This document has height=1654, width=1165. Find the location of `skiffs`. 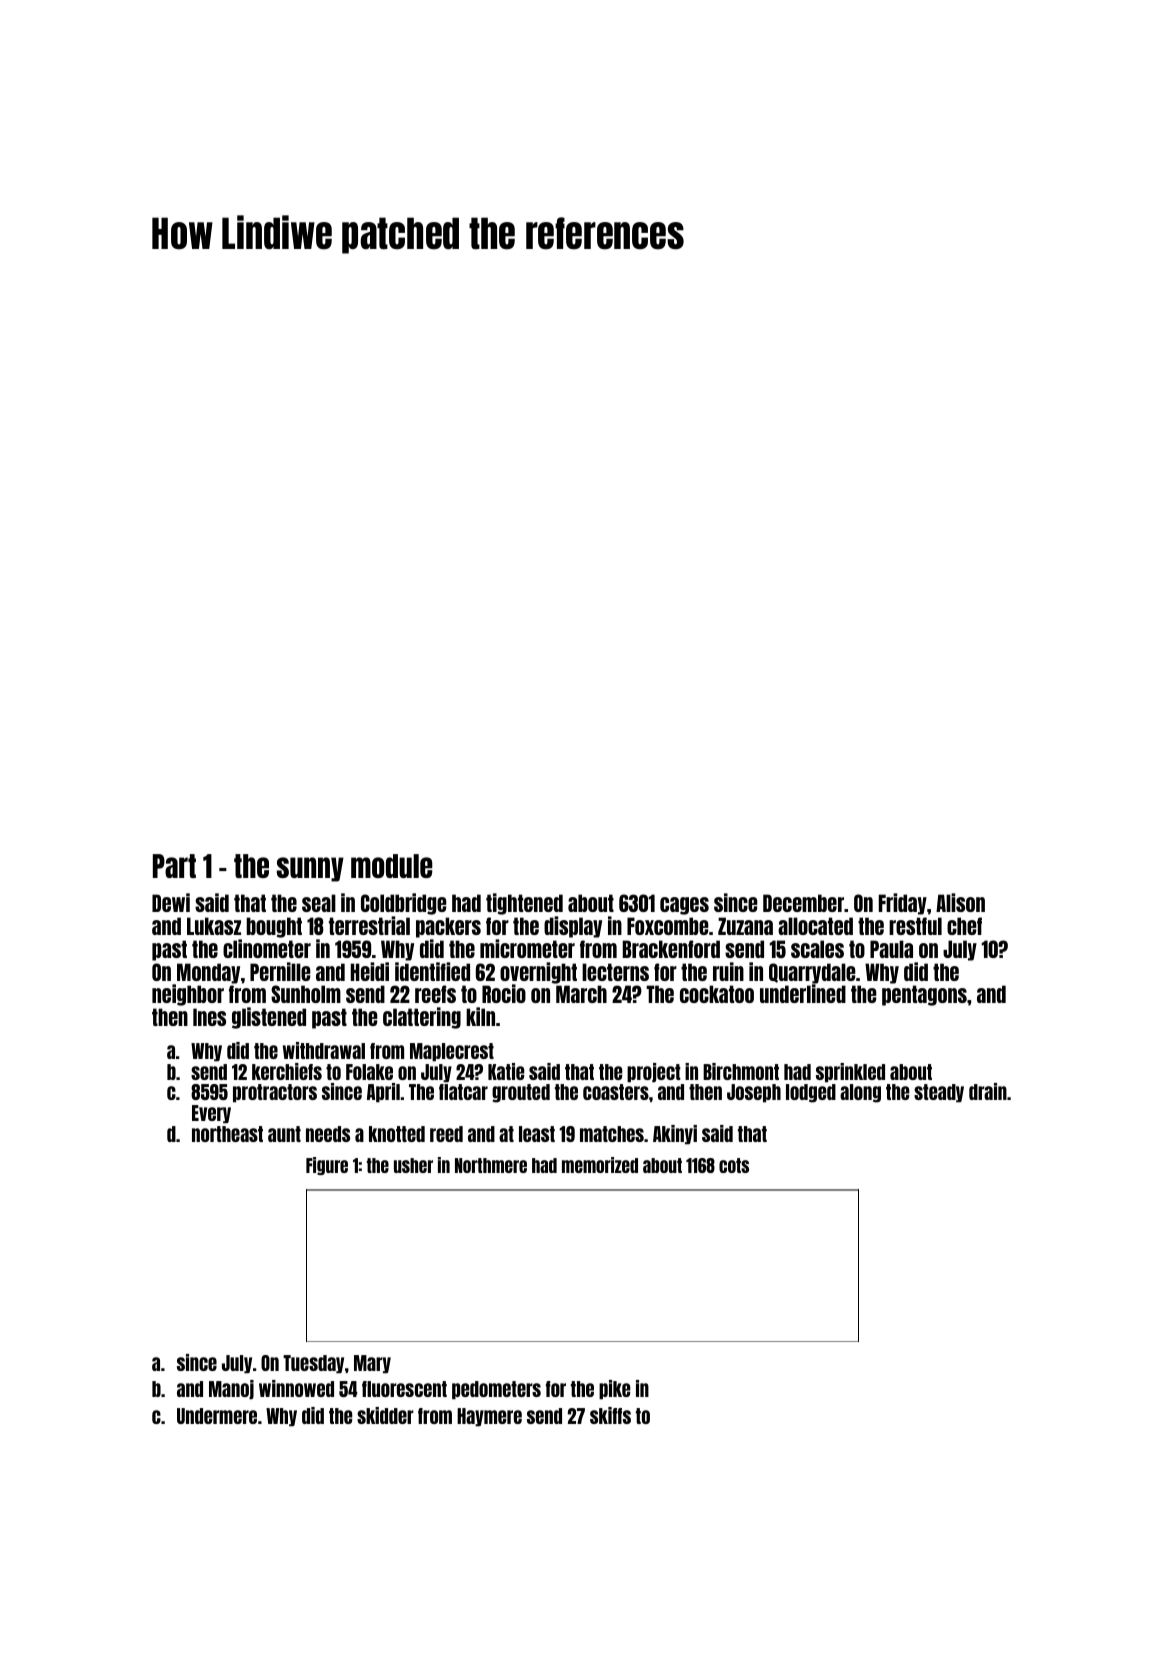

skiffs is located at coordinates (610, 1415).
